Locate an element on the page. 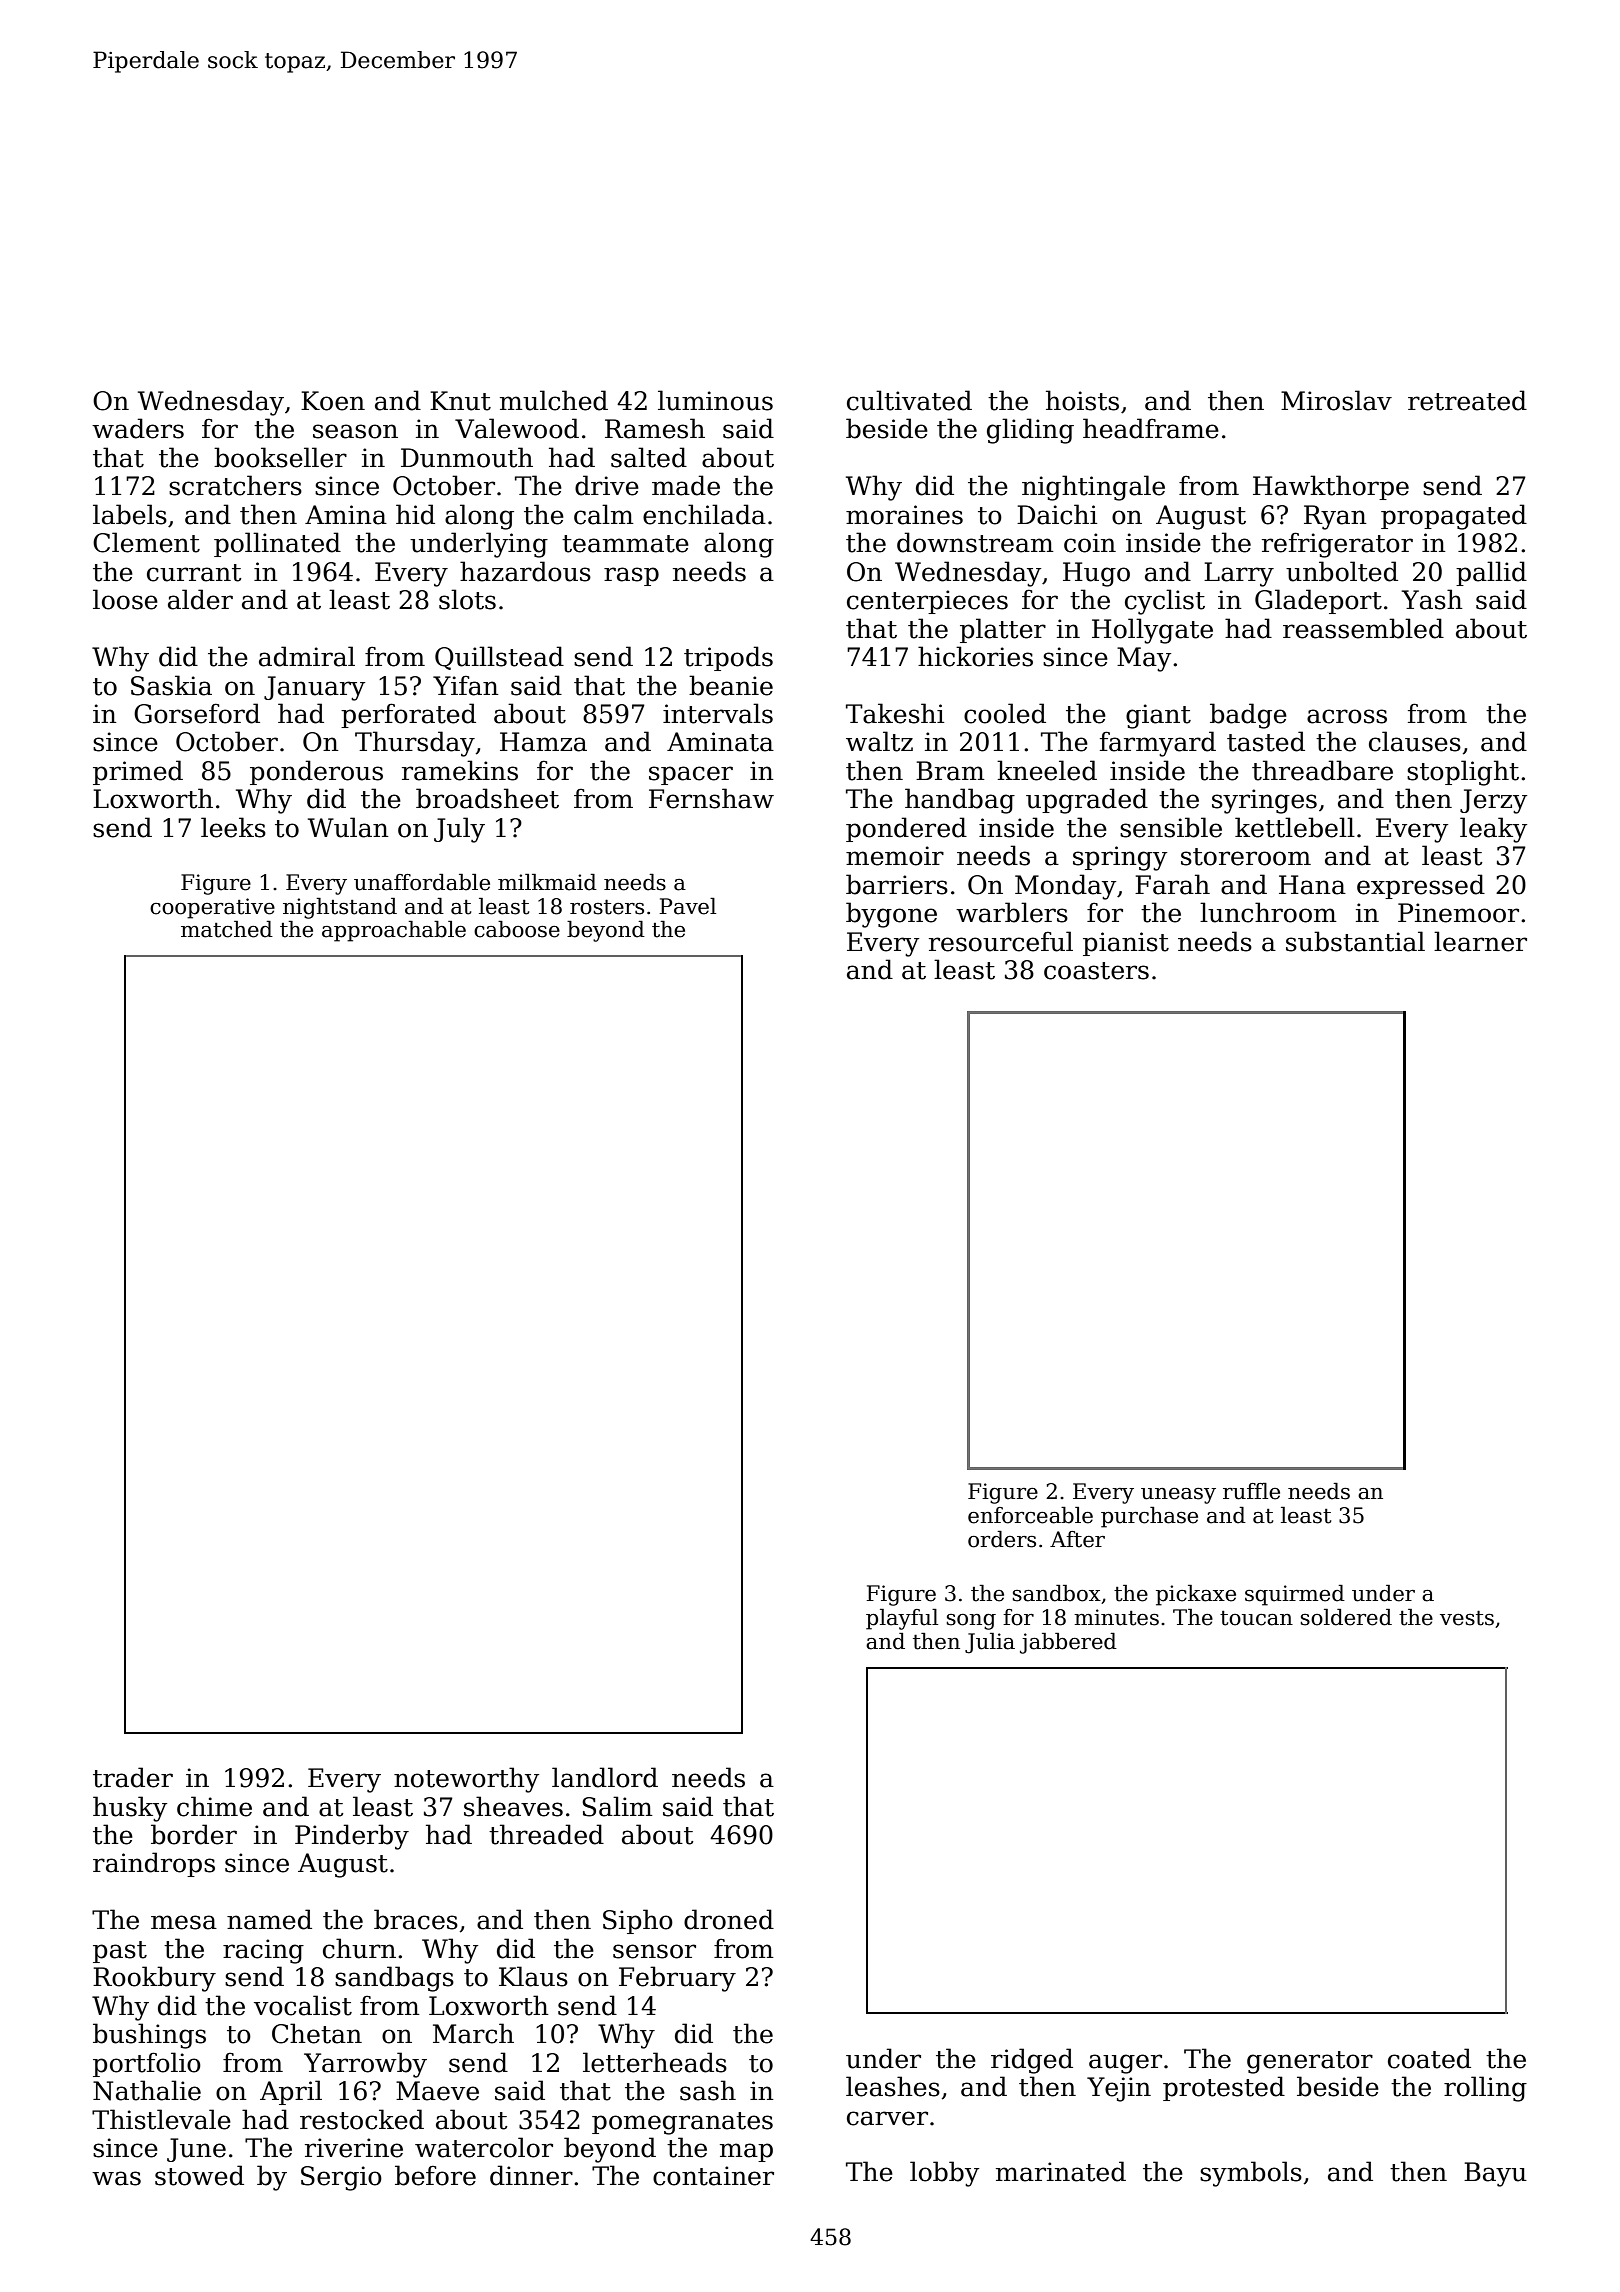 This image has width=1620, height=2292. ridged is located at coordinates (1032, 2061).
